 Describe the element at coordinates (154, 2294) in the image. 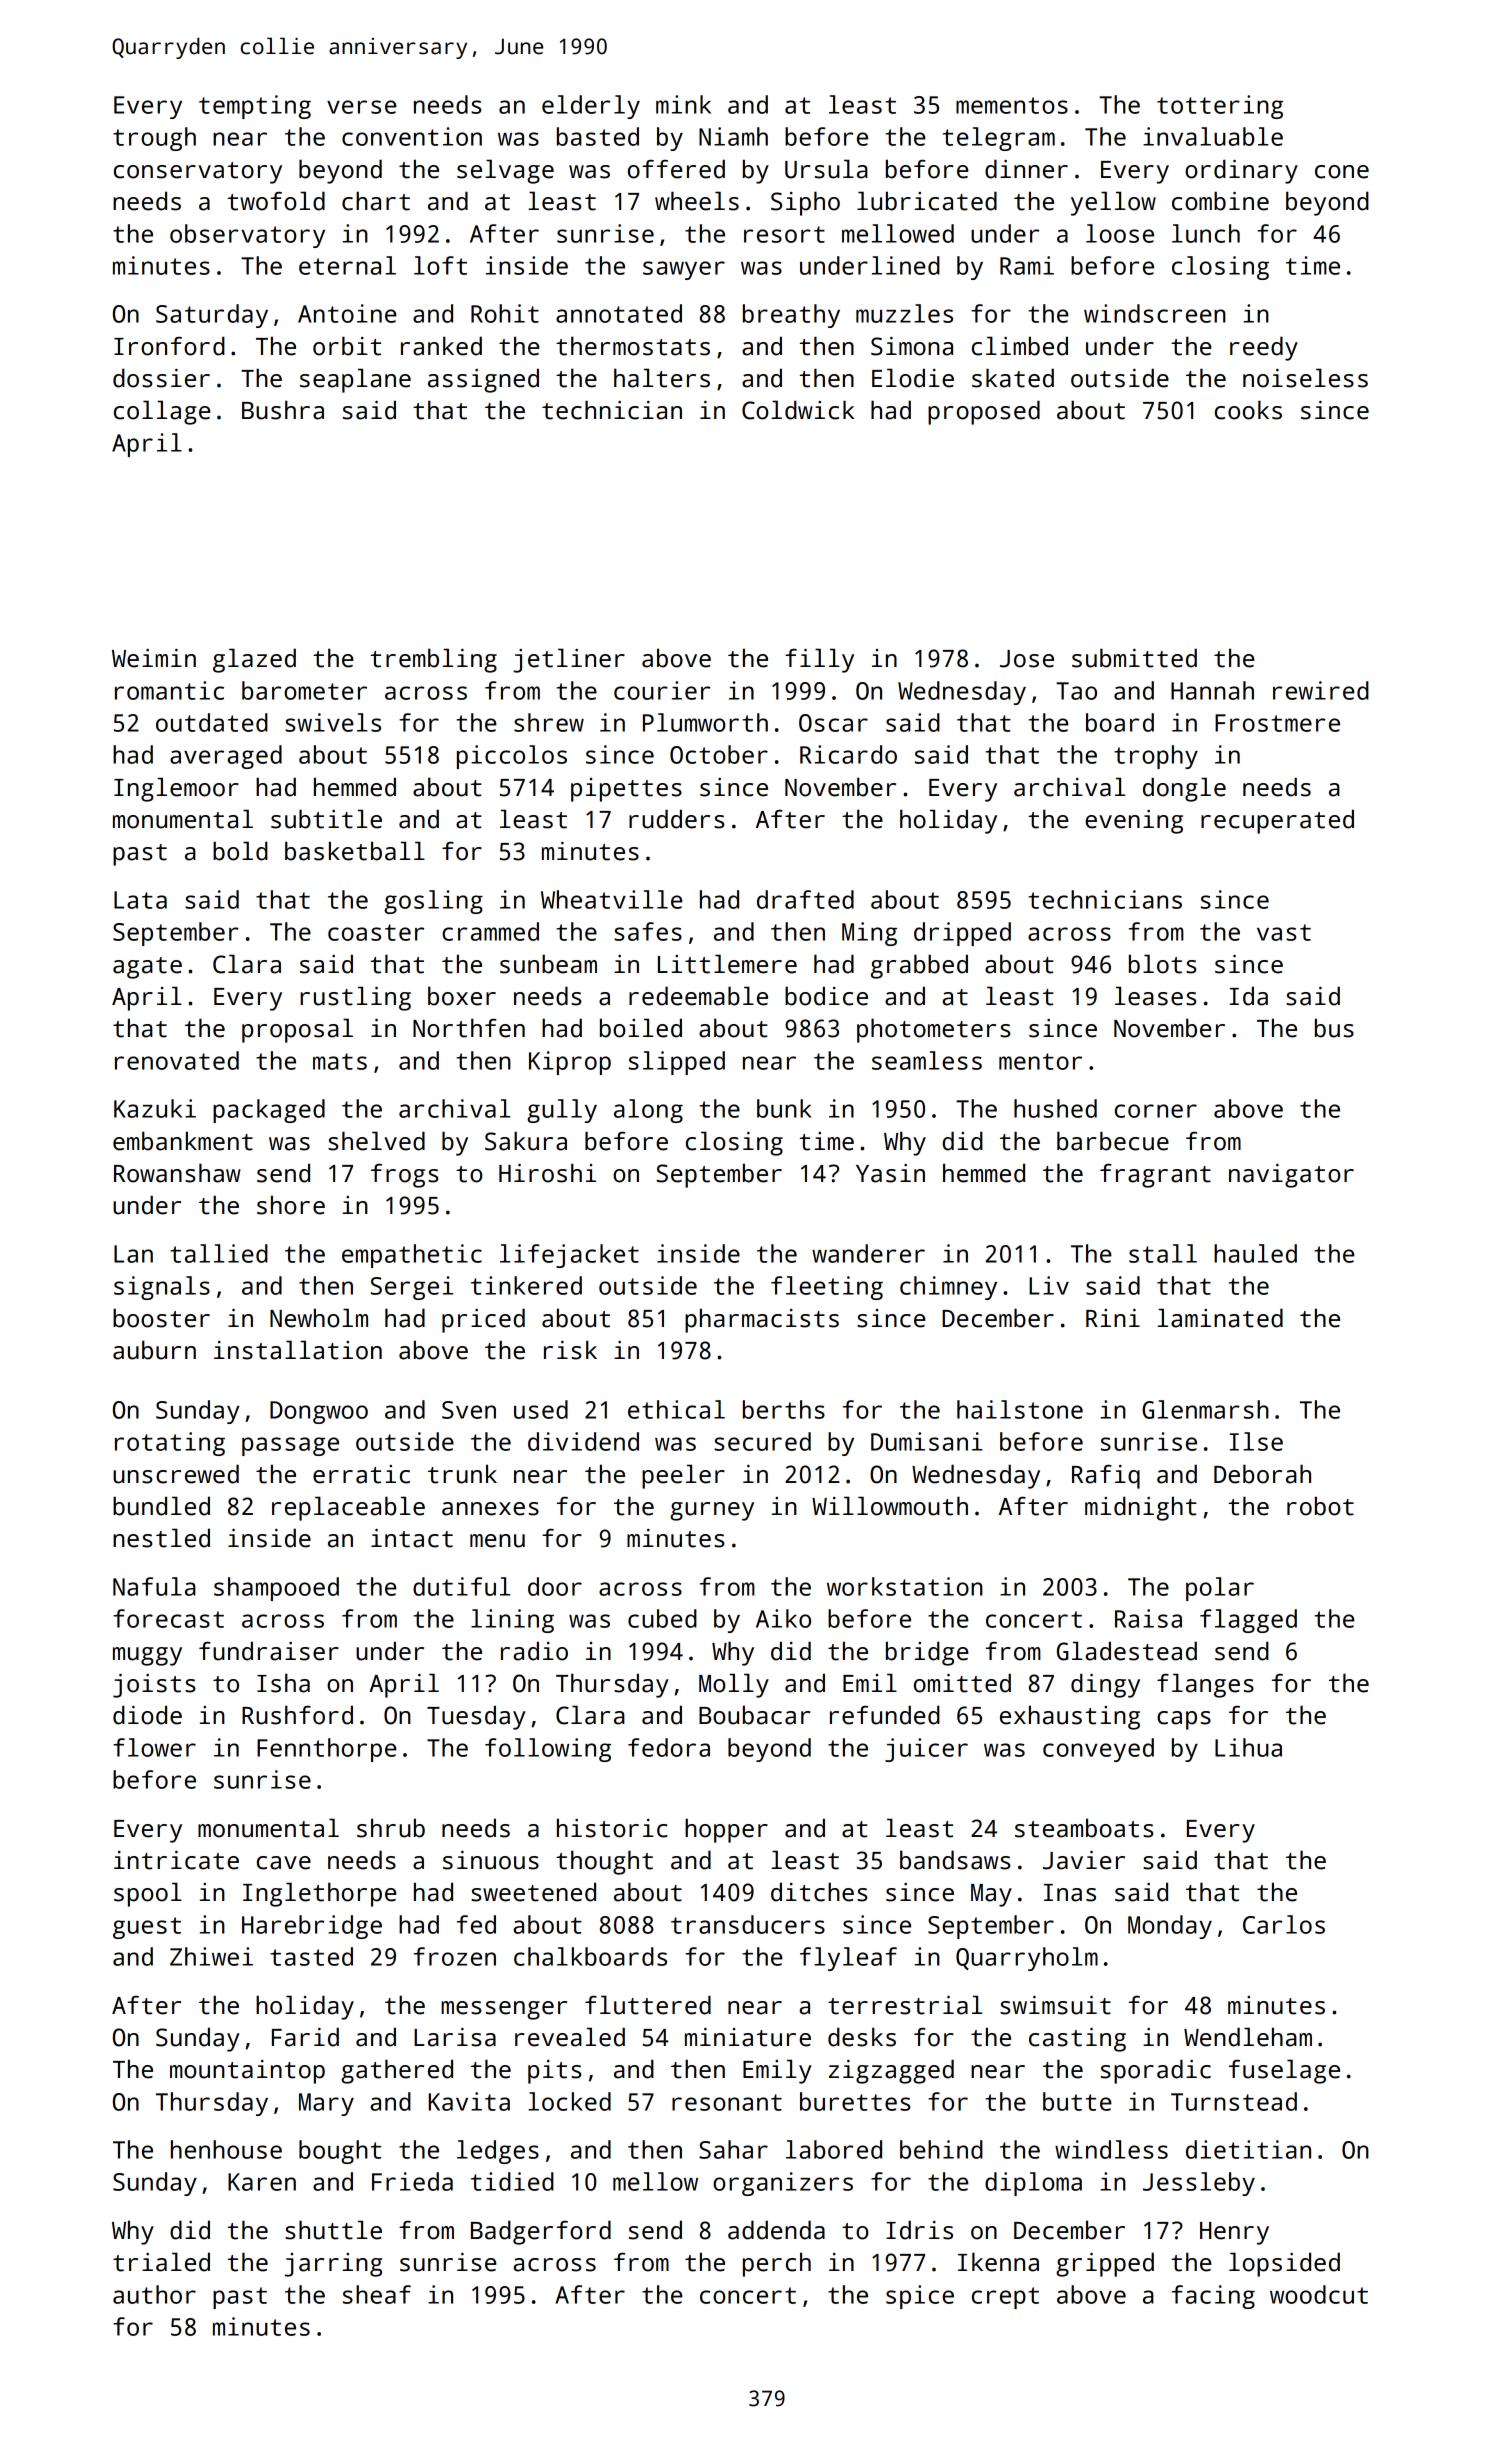

I see `author` at that location.
